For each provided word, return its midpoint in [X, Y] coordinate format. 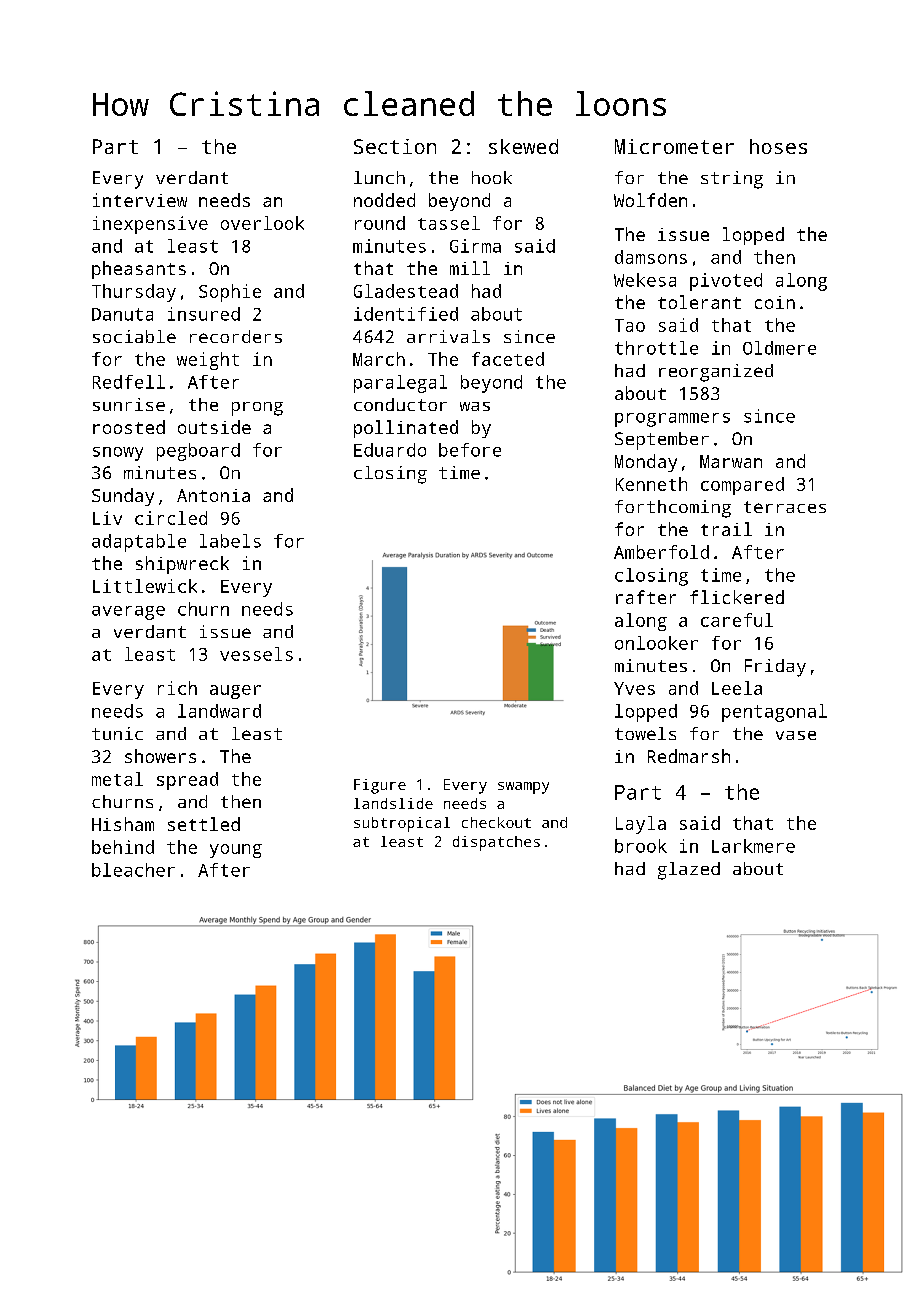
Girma [475, 246]
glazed [689, 871]
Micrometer [674, 146]
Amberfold [661, 552]
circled [171, 518]
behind [123, 847]
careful [737, 620]
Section [395, 146]
